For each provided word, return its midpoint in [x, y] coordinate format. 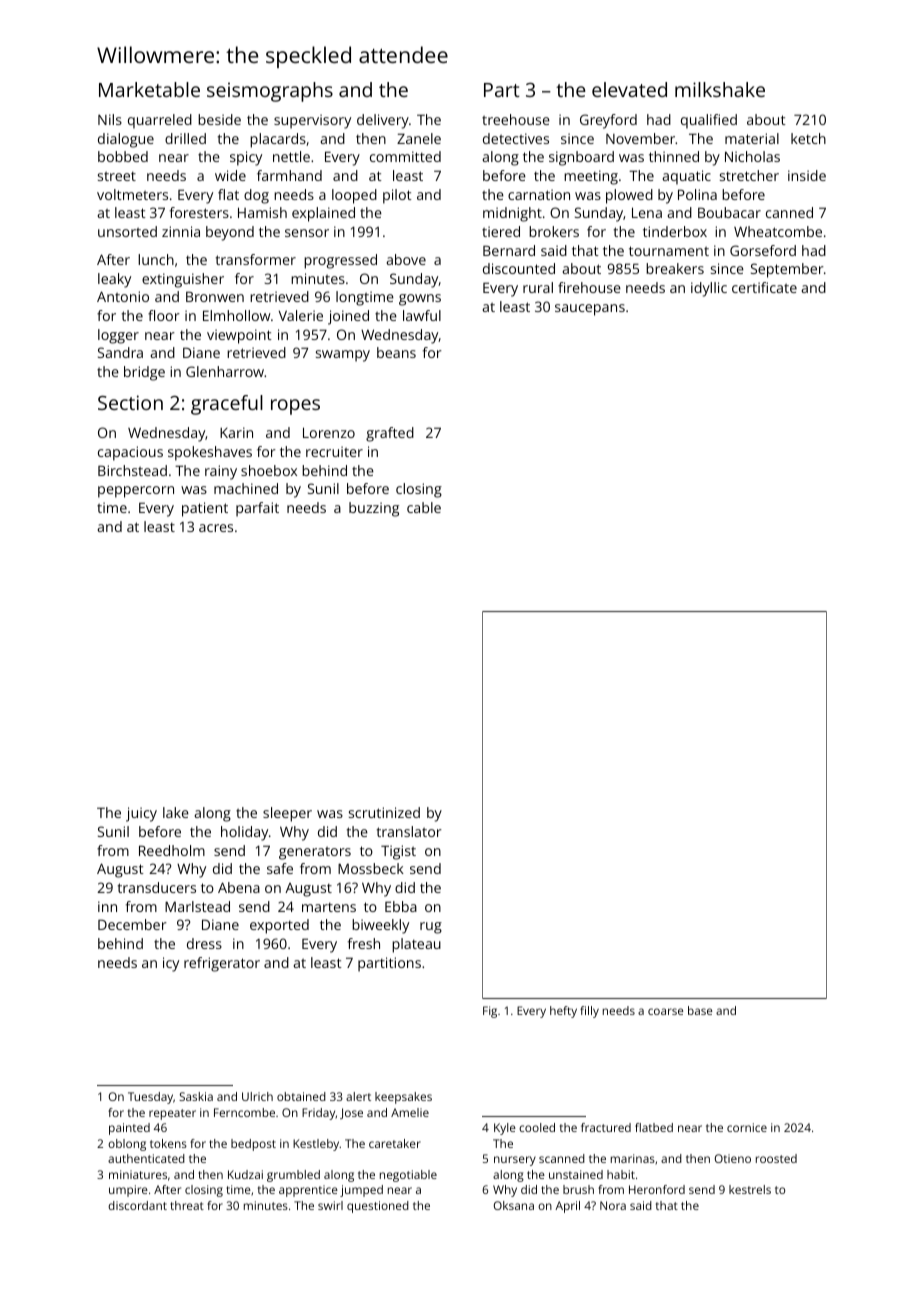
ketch [808, 138]
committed [405, 156]
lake [176, 812]
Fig [490, 1012]
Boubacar [729, 212]
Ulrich [257, 1096]
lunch [156, 259]
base [700, 1010]
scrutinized [384, 812]
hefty [563, 1012]
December [132, 924]
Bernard [509, 250]
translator [409, 831]
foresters [199, 212]
